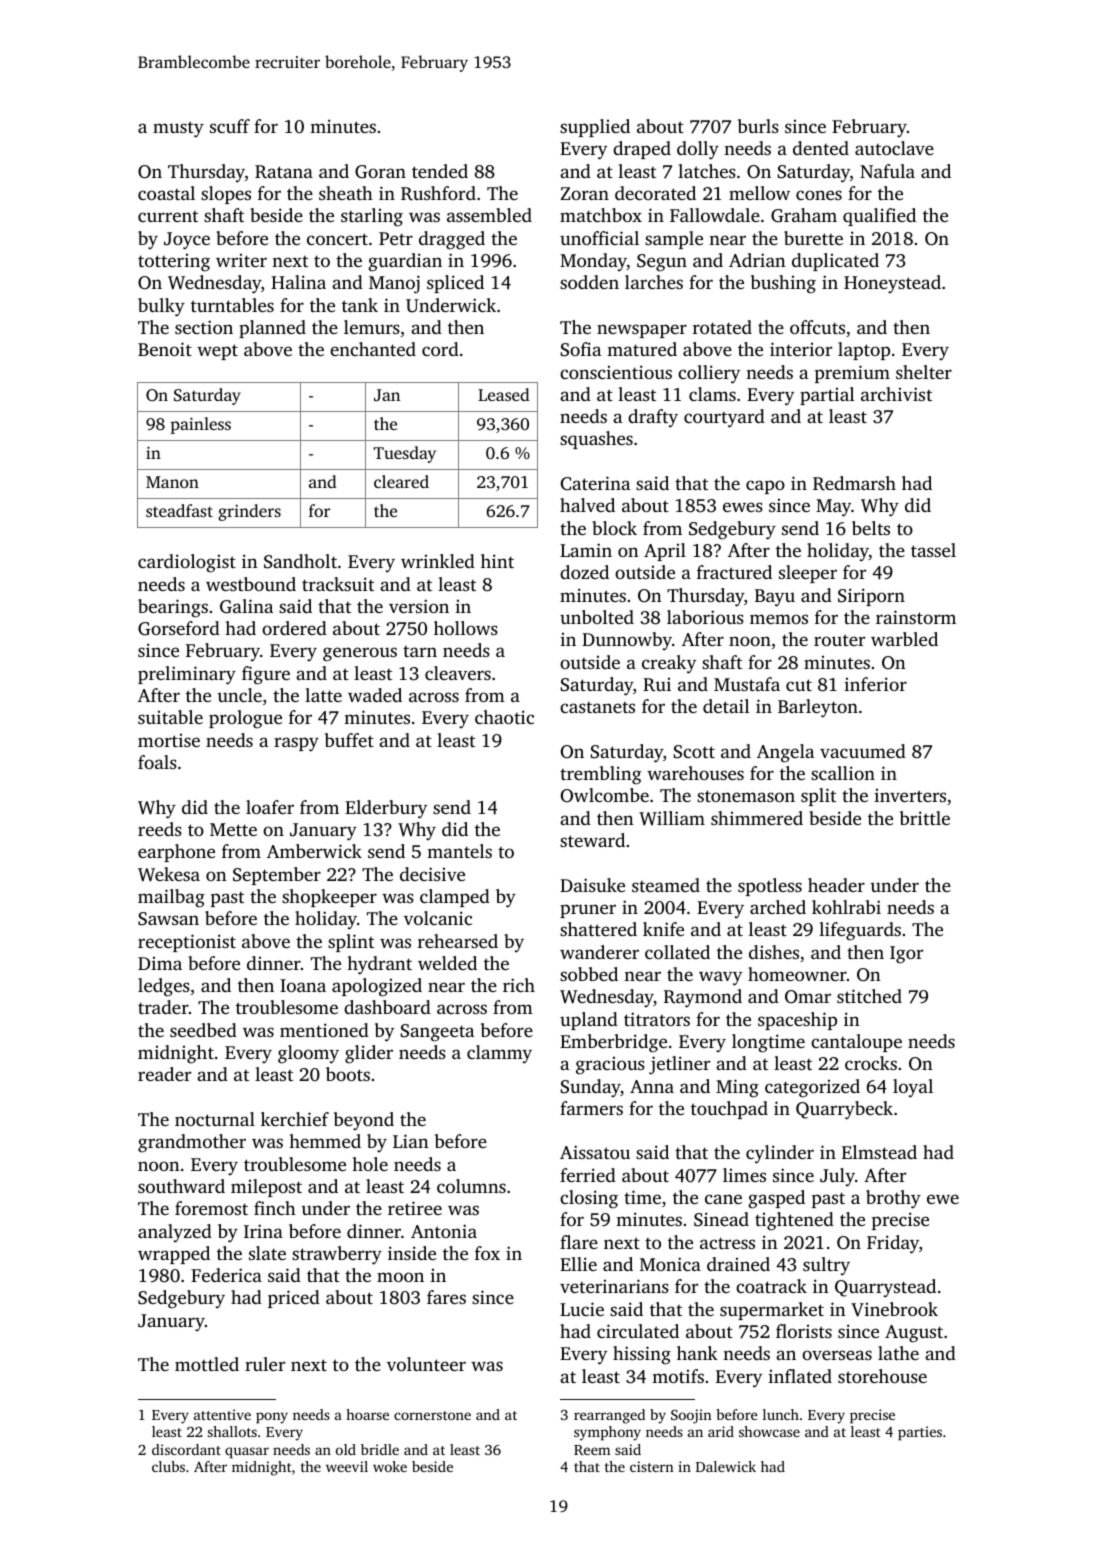 The image size is (1098, 1553). What do you see at coordinates (377, 987) in the screenshot?
I see `apologized` at bounding box center [377, 987].
